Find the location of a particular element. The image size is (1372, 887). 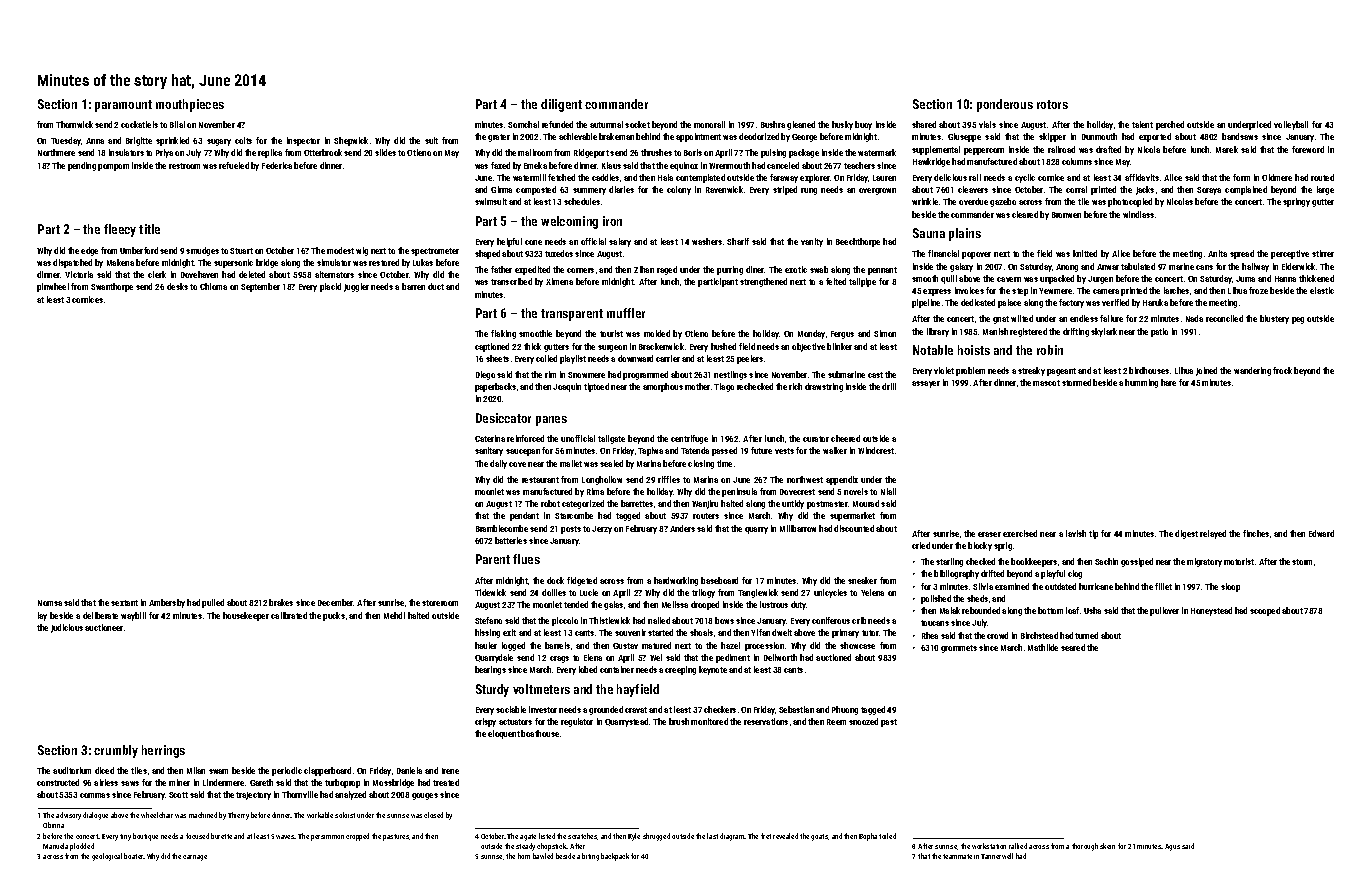

brakes is located at coordinates (281, 602).
